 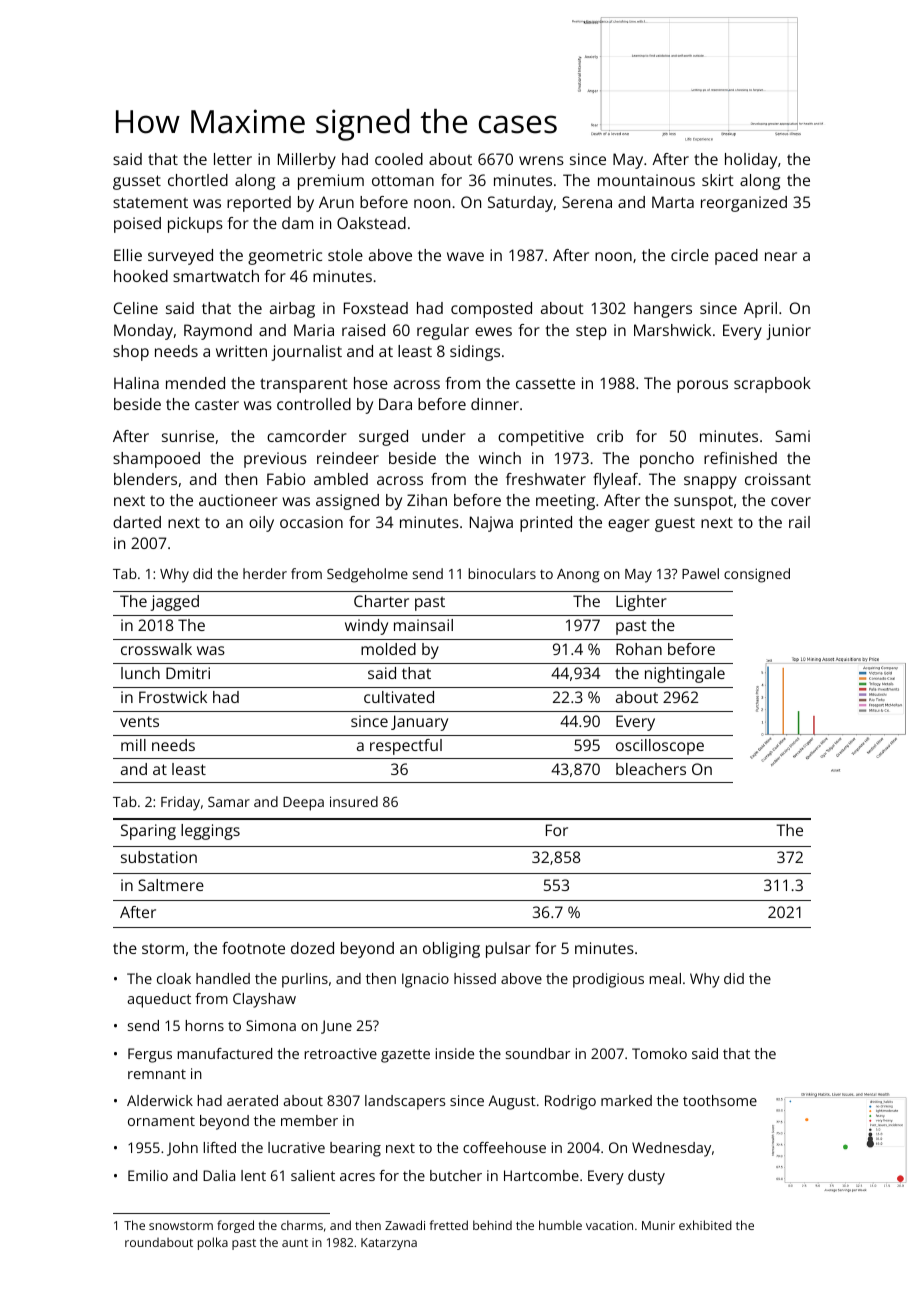 I want to click on cooled, so click(x=399, y=159).
